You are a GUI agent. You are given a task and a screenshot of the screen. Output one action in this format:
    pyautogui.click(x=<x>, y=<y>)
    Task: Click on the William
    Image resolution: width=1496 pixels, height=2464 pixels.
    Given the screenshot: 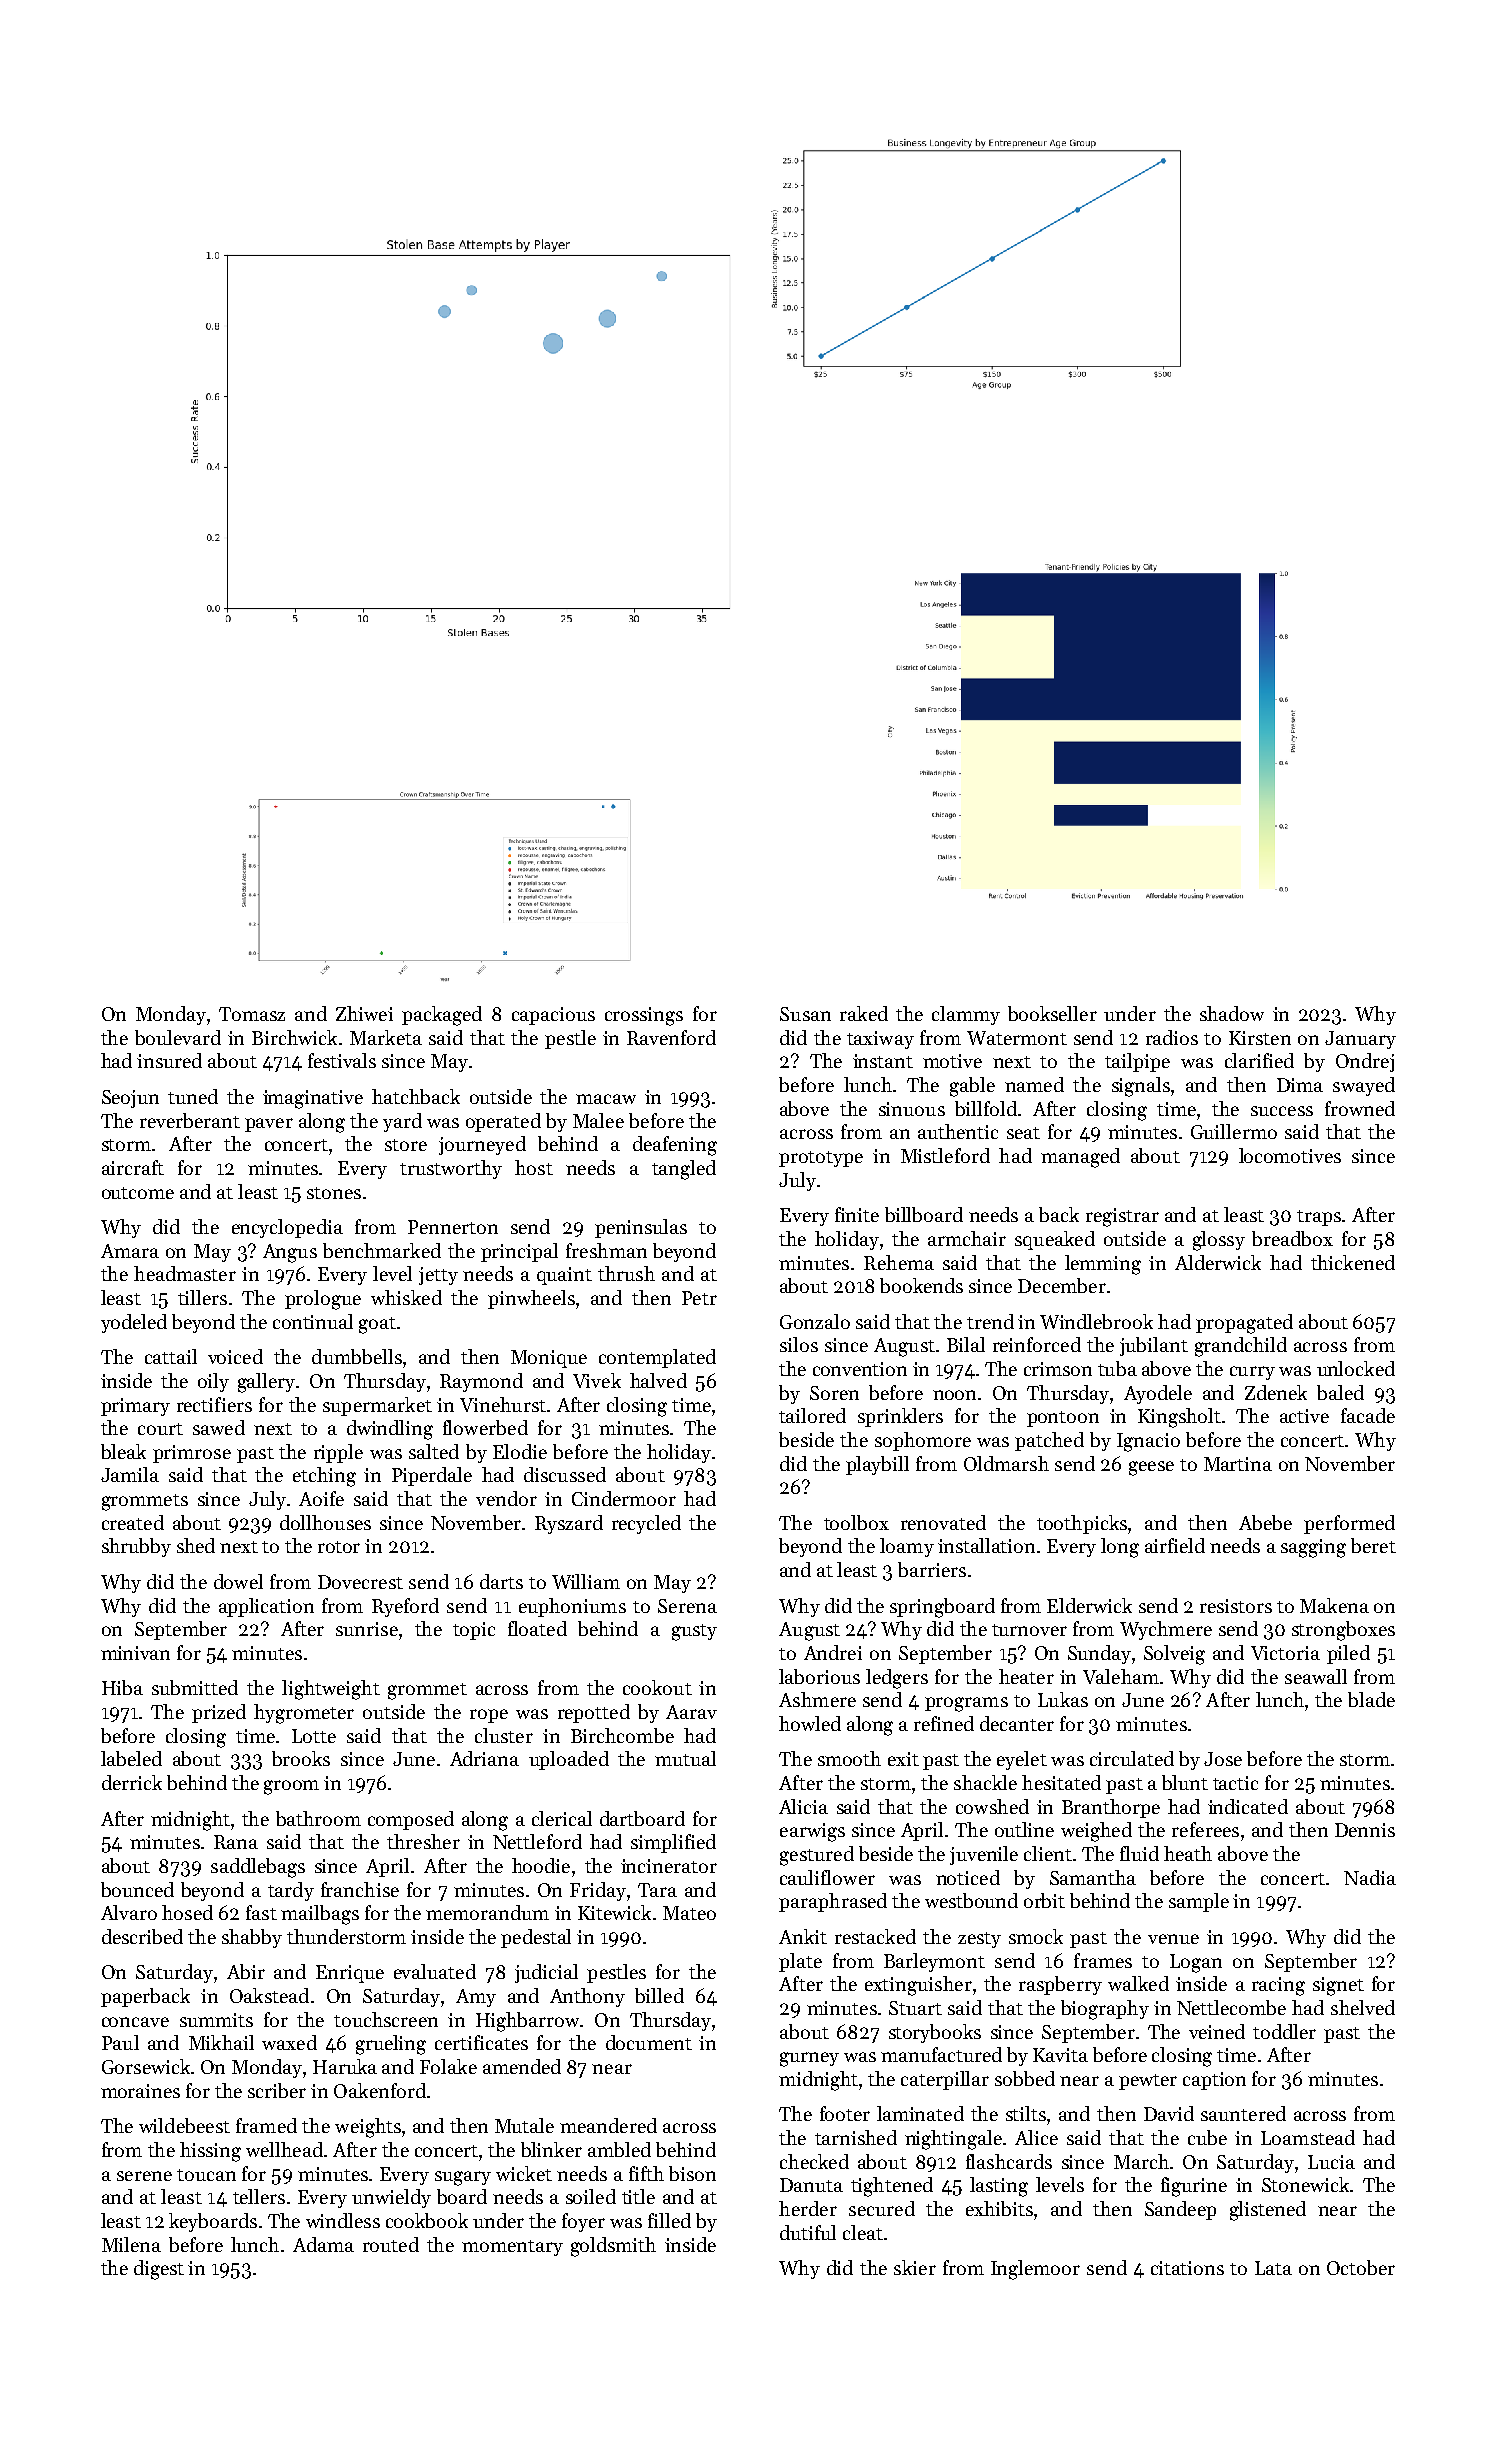 What is the action you would take?
    pyautogui.click(x=586, y=1581)
